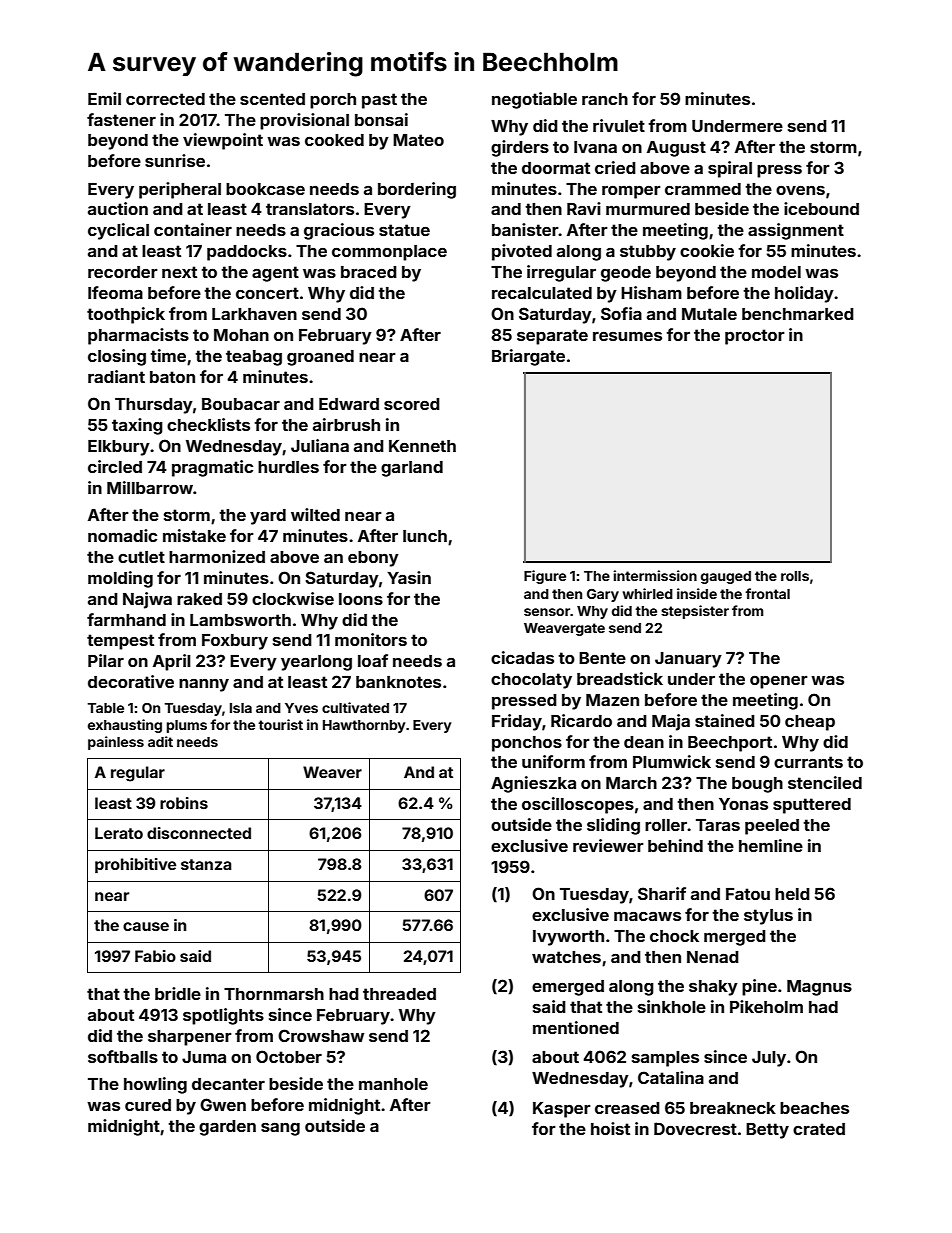 The width and height of the page is (952, 1233). I want to click on Figure, so click(545, 577).
